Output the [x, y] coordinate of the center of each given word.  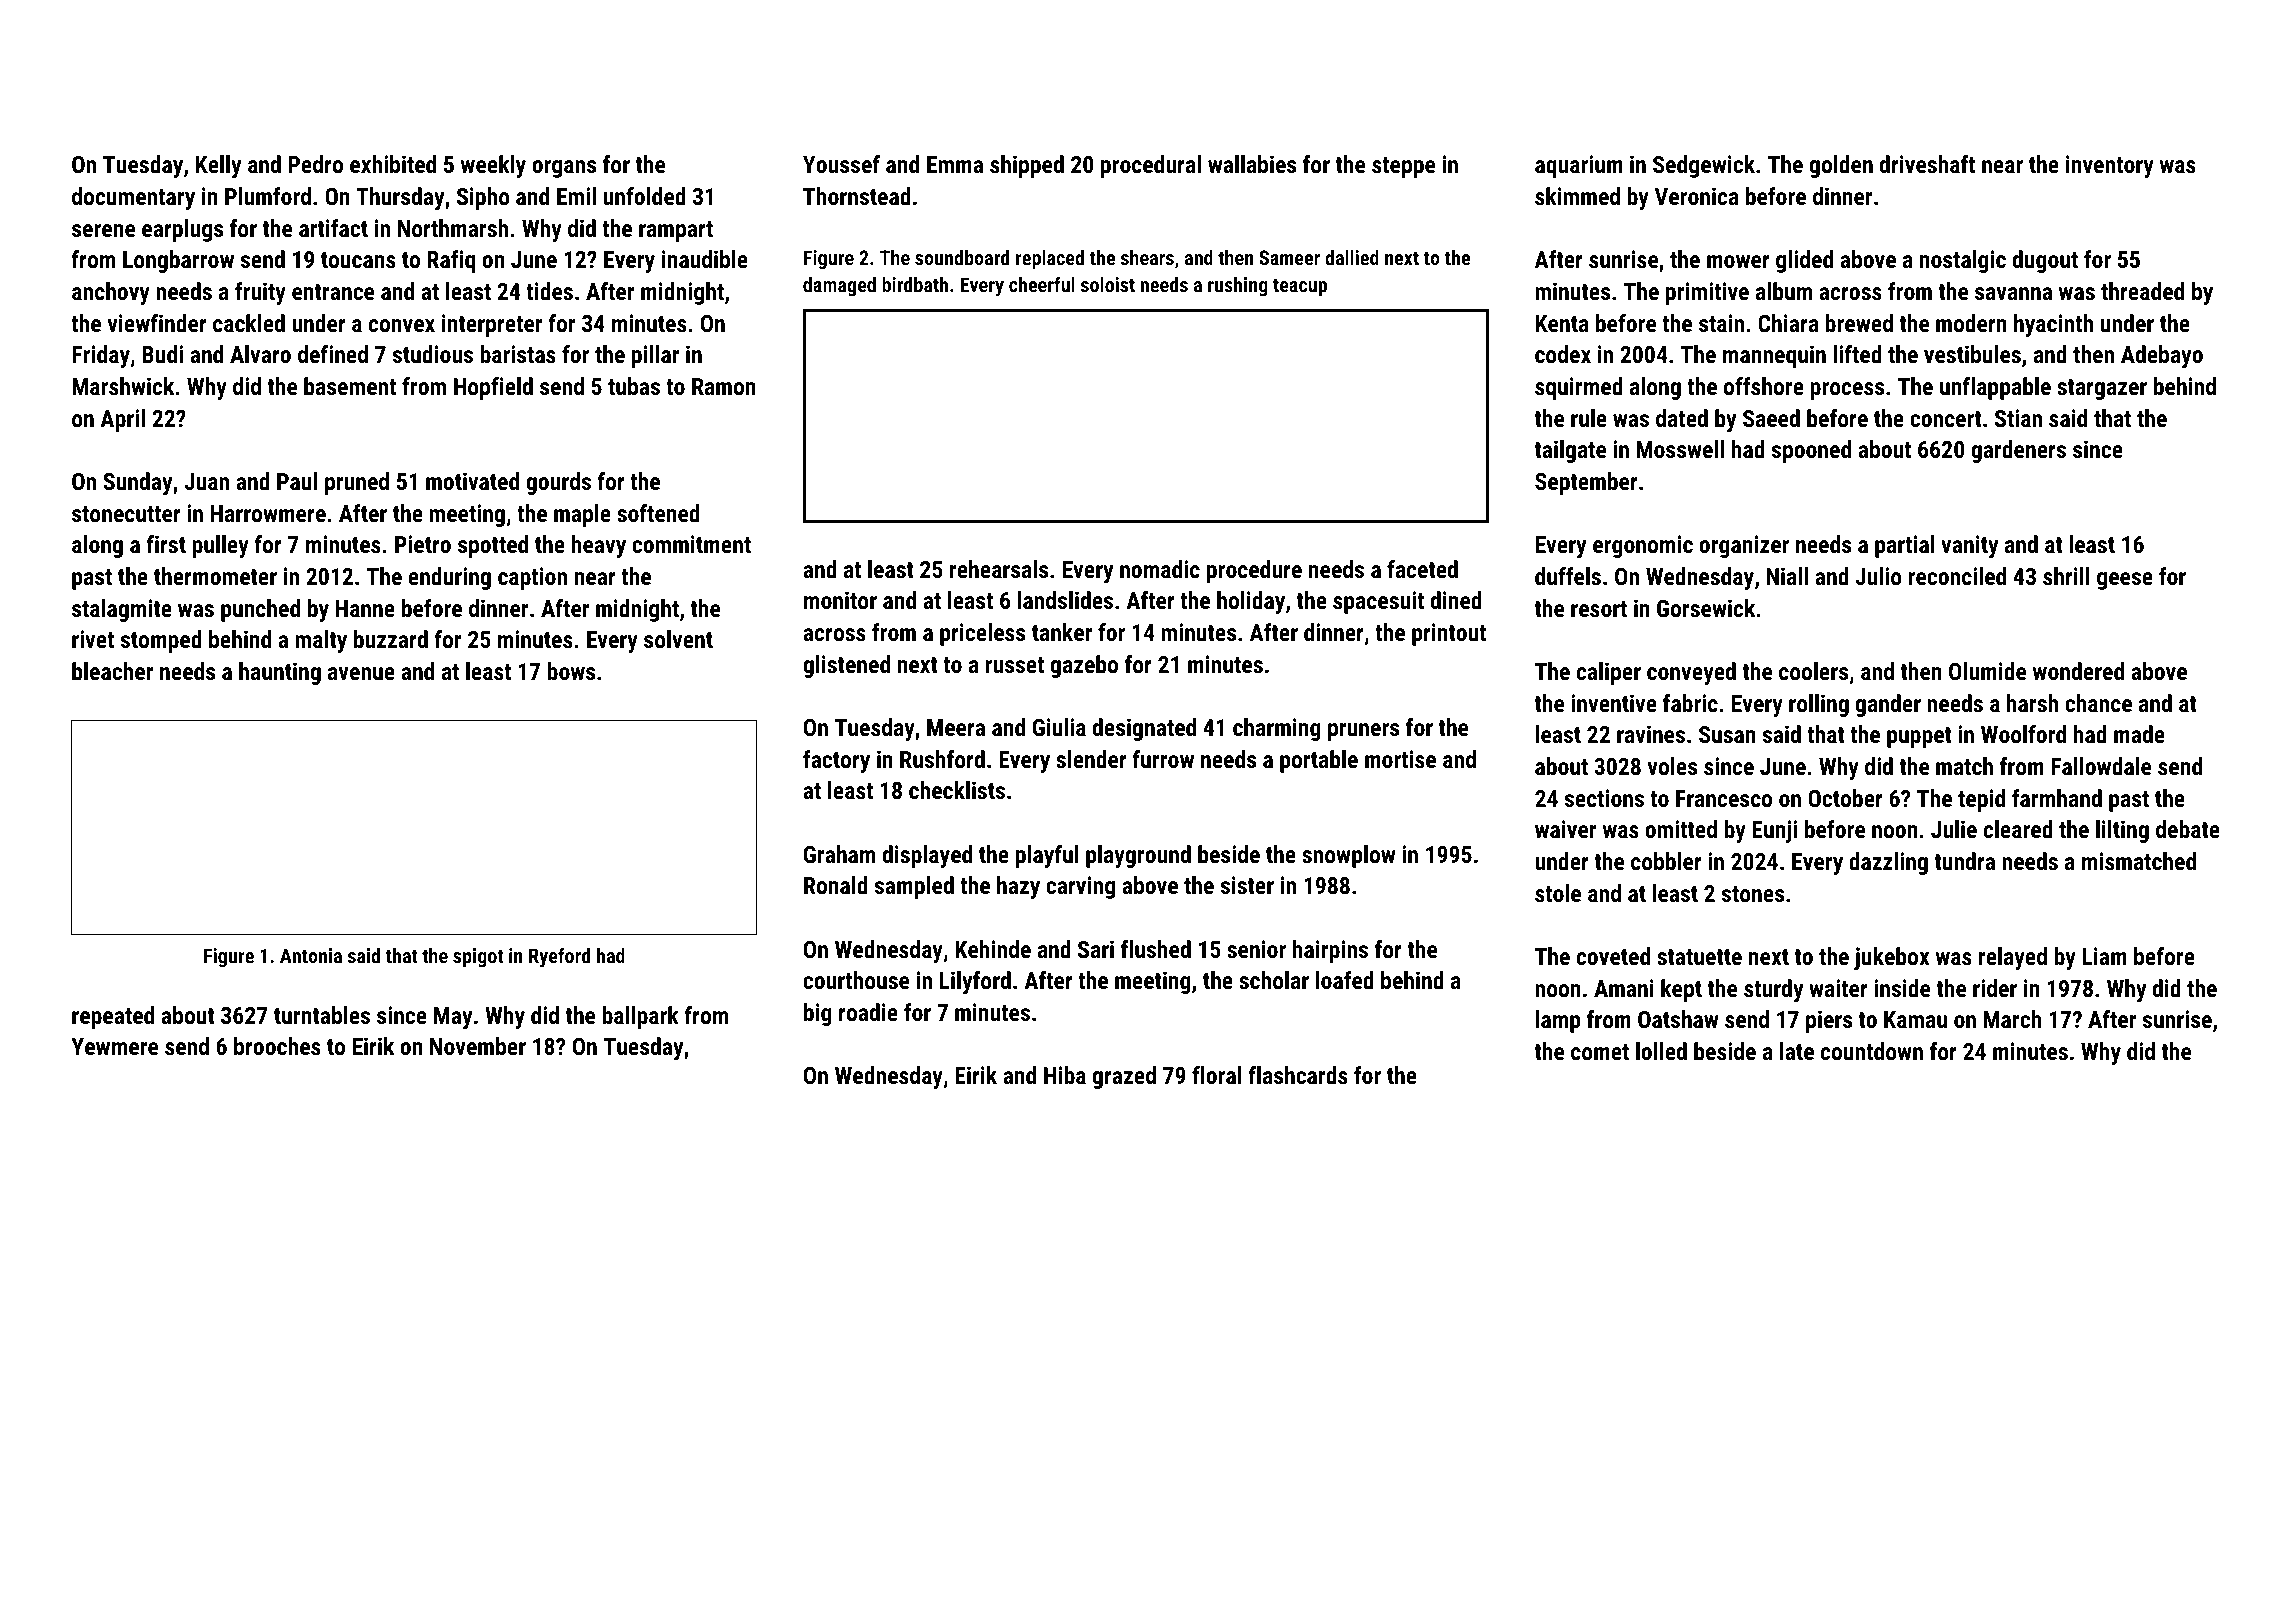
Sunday [137, 483]
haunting [280, 673]
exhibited [393, 164]
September [1586, 483]
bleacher [112, 671]
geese [2125, 581]
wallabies [1252, 164]
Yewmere [114, 1046]
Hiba [1065, 1075]
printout [1449, 634]
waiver [1565, 829]
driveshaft [1927, 164]
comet [1600, 1052]
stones [1753, 894]
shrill [2066, 576]
